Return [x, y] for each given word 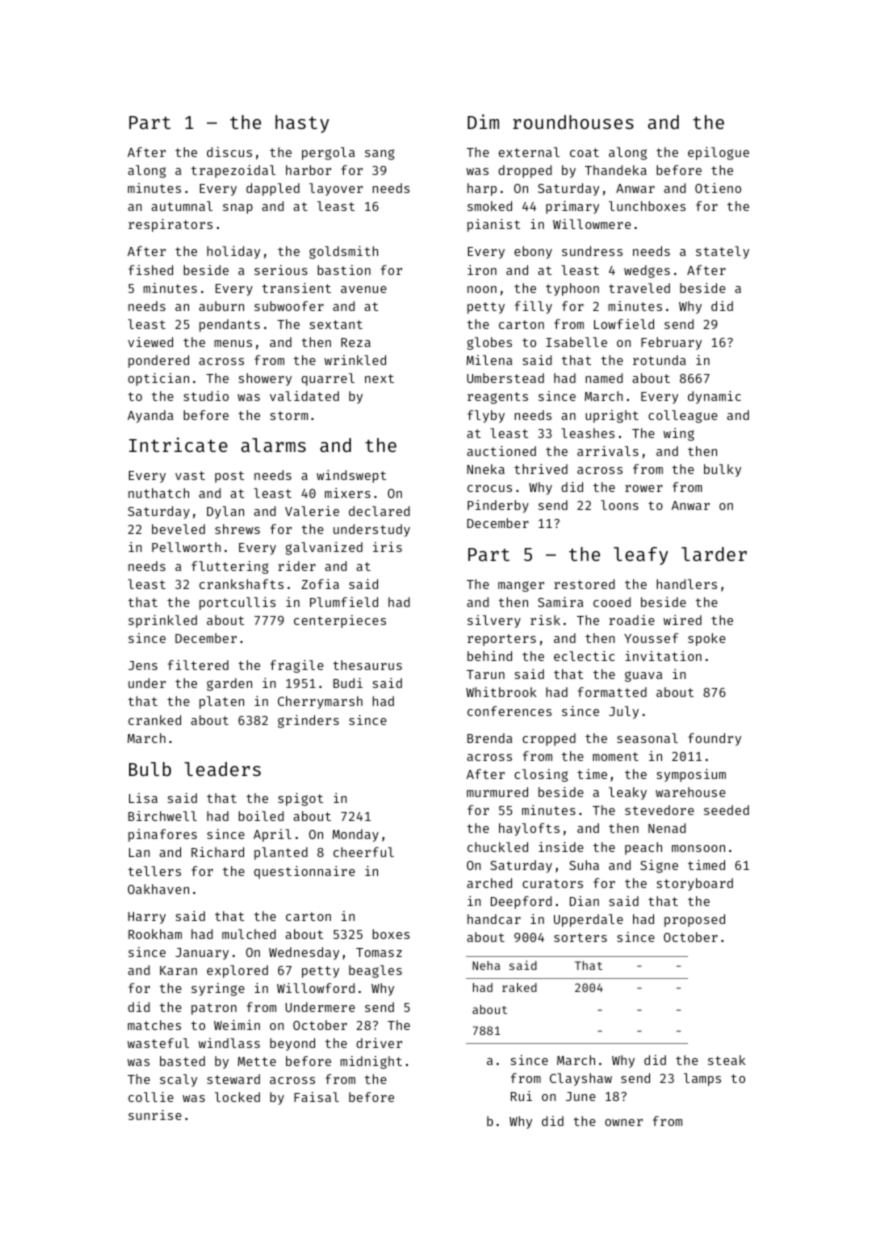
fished [151, 270]
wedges [647, 271]
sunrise [155, 1115]
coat [584, 152]
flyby [486, 416]
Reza [356, 342]
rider [297, 566]
